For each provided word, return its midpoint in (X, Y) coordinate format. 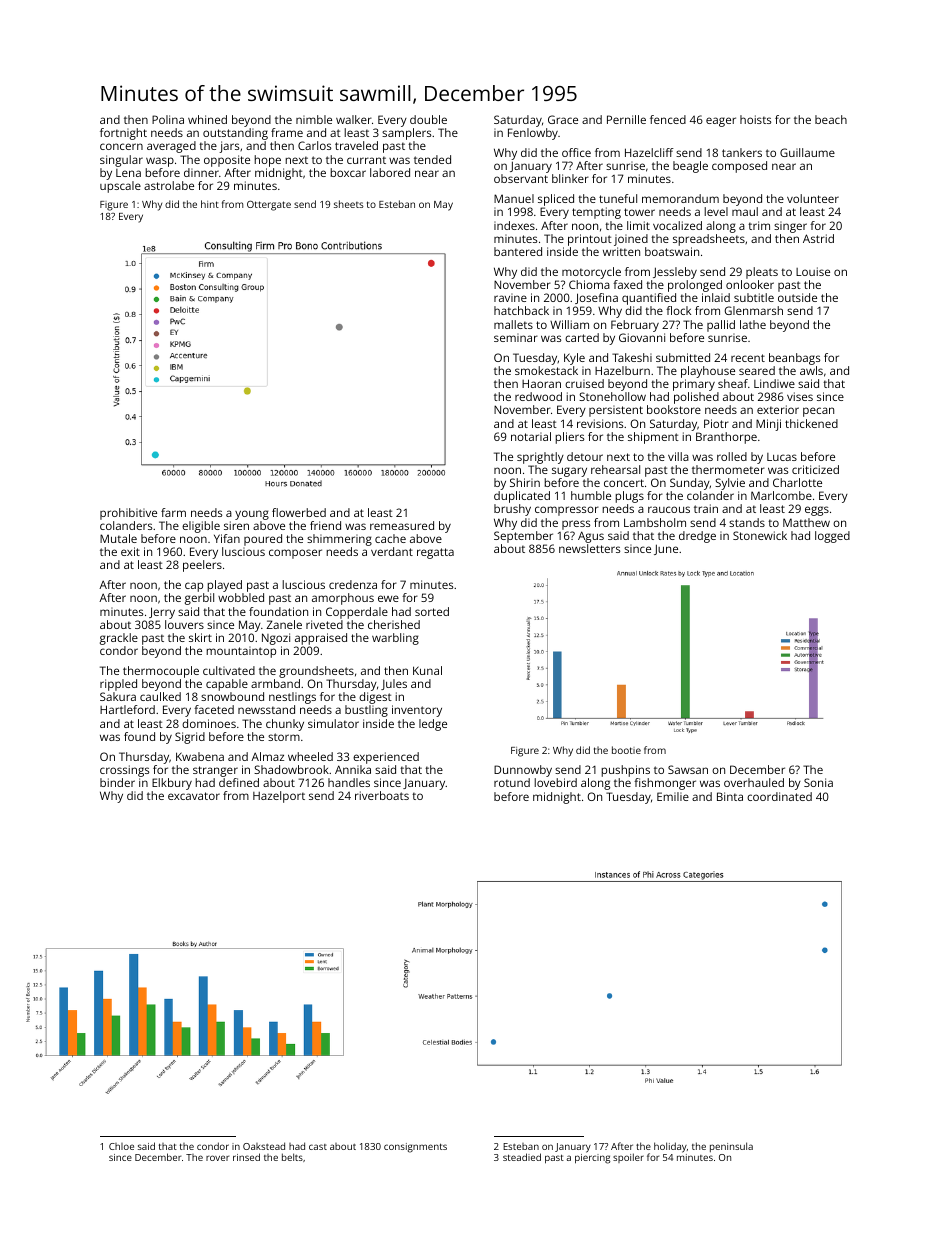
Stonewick (760, 535)
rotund (512, 782)
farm (173, 512)
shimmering (339, 540)
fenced (668, 119)
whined (207, 119)
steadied (522, 1157)
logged (832, 537)
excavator (194, 796)
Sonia (818, 782)
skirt (200, 637)
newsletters (589, 548)
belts (292, 1157)
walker (354, 119)
